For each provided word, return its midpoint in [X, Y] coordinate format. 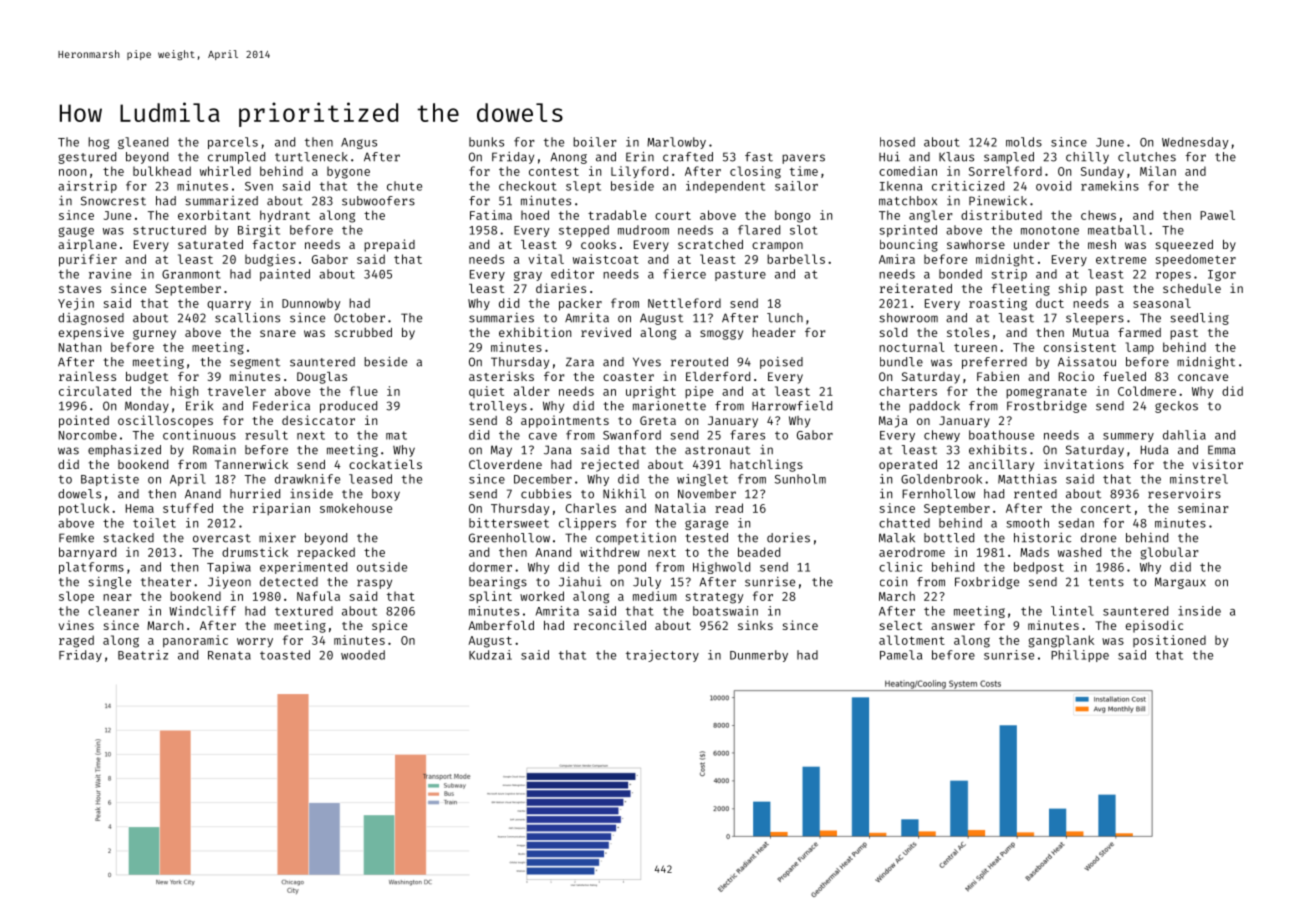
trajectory [662, 656]
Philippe [1080, 656]
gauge [76, 232]
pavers [803, 159]
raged [76, 641]
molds [1024, 142]
